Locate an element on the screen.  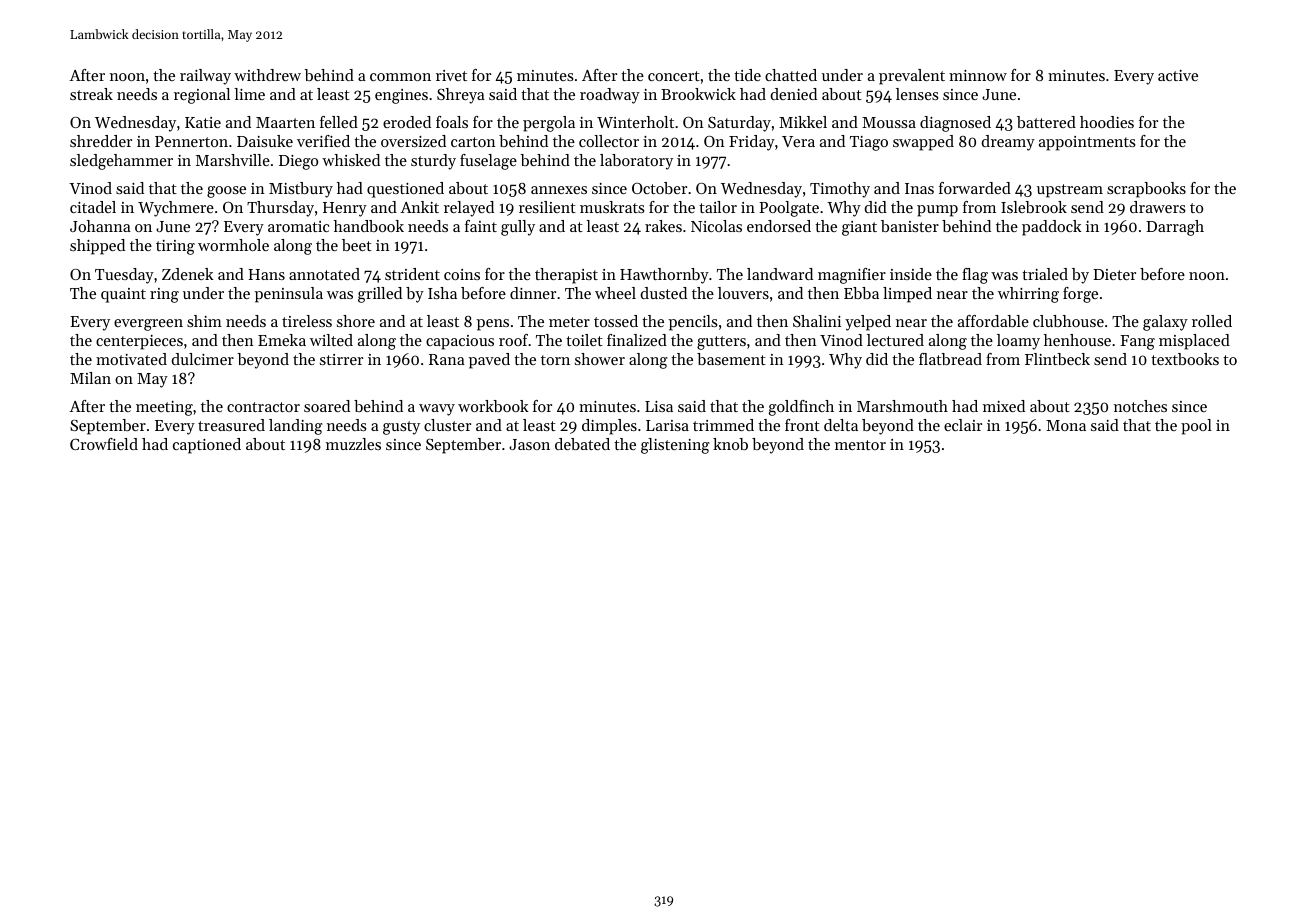
glistening is located at coordinates (675, 446).
